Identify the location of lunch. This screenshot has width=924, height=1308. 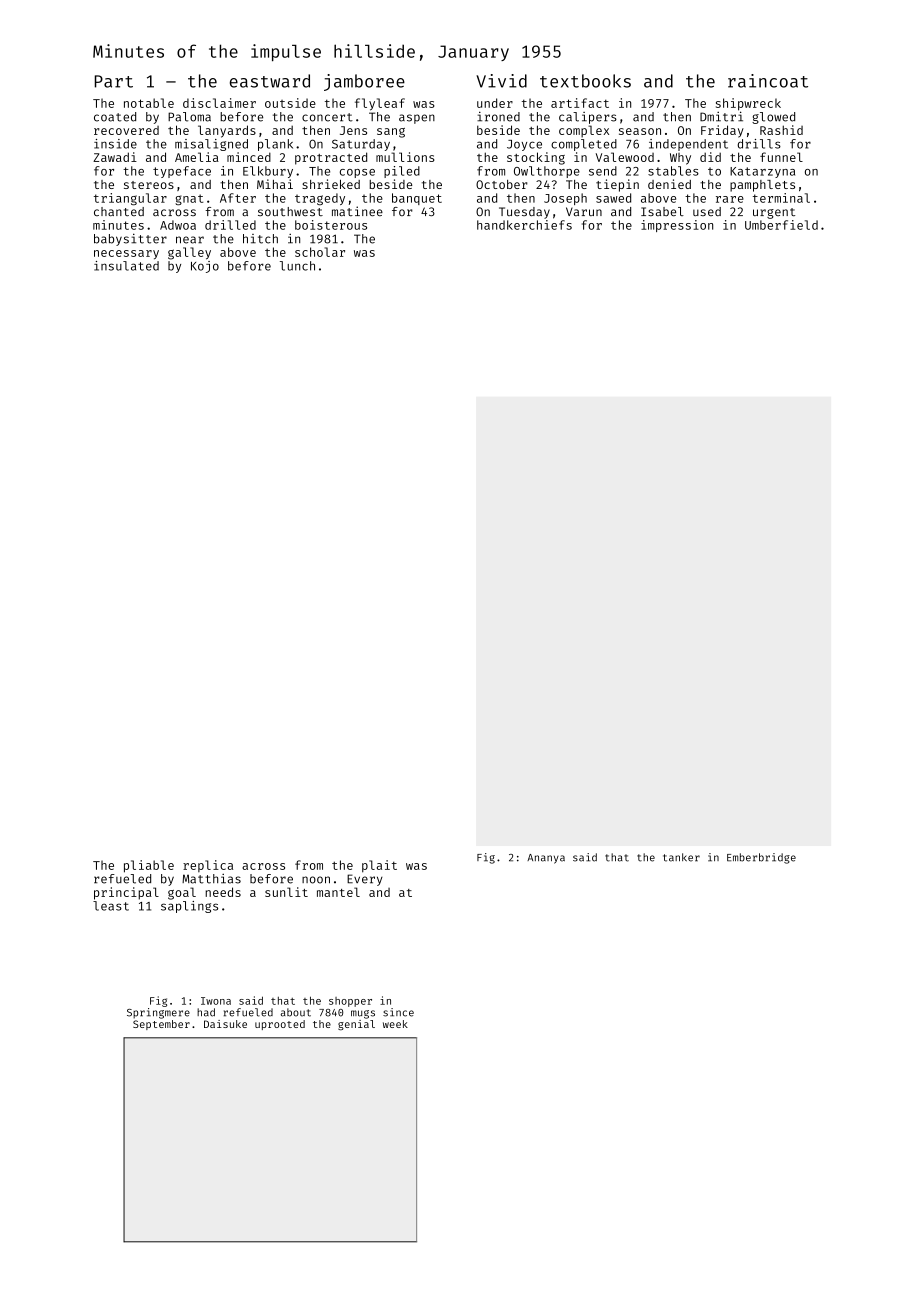
(297, 266).
